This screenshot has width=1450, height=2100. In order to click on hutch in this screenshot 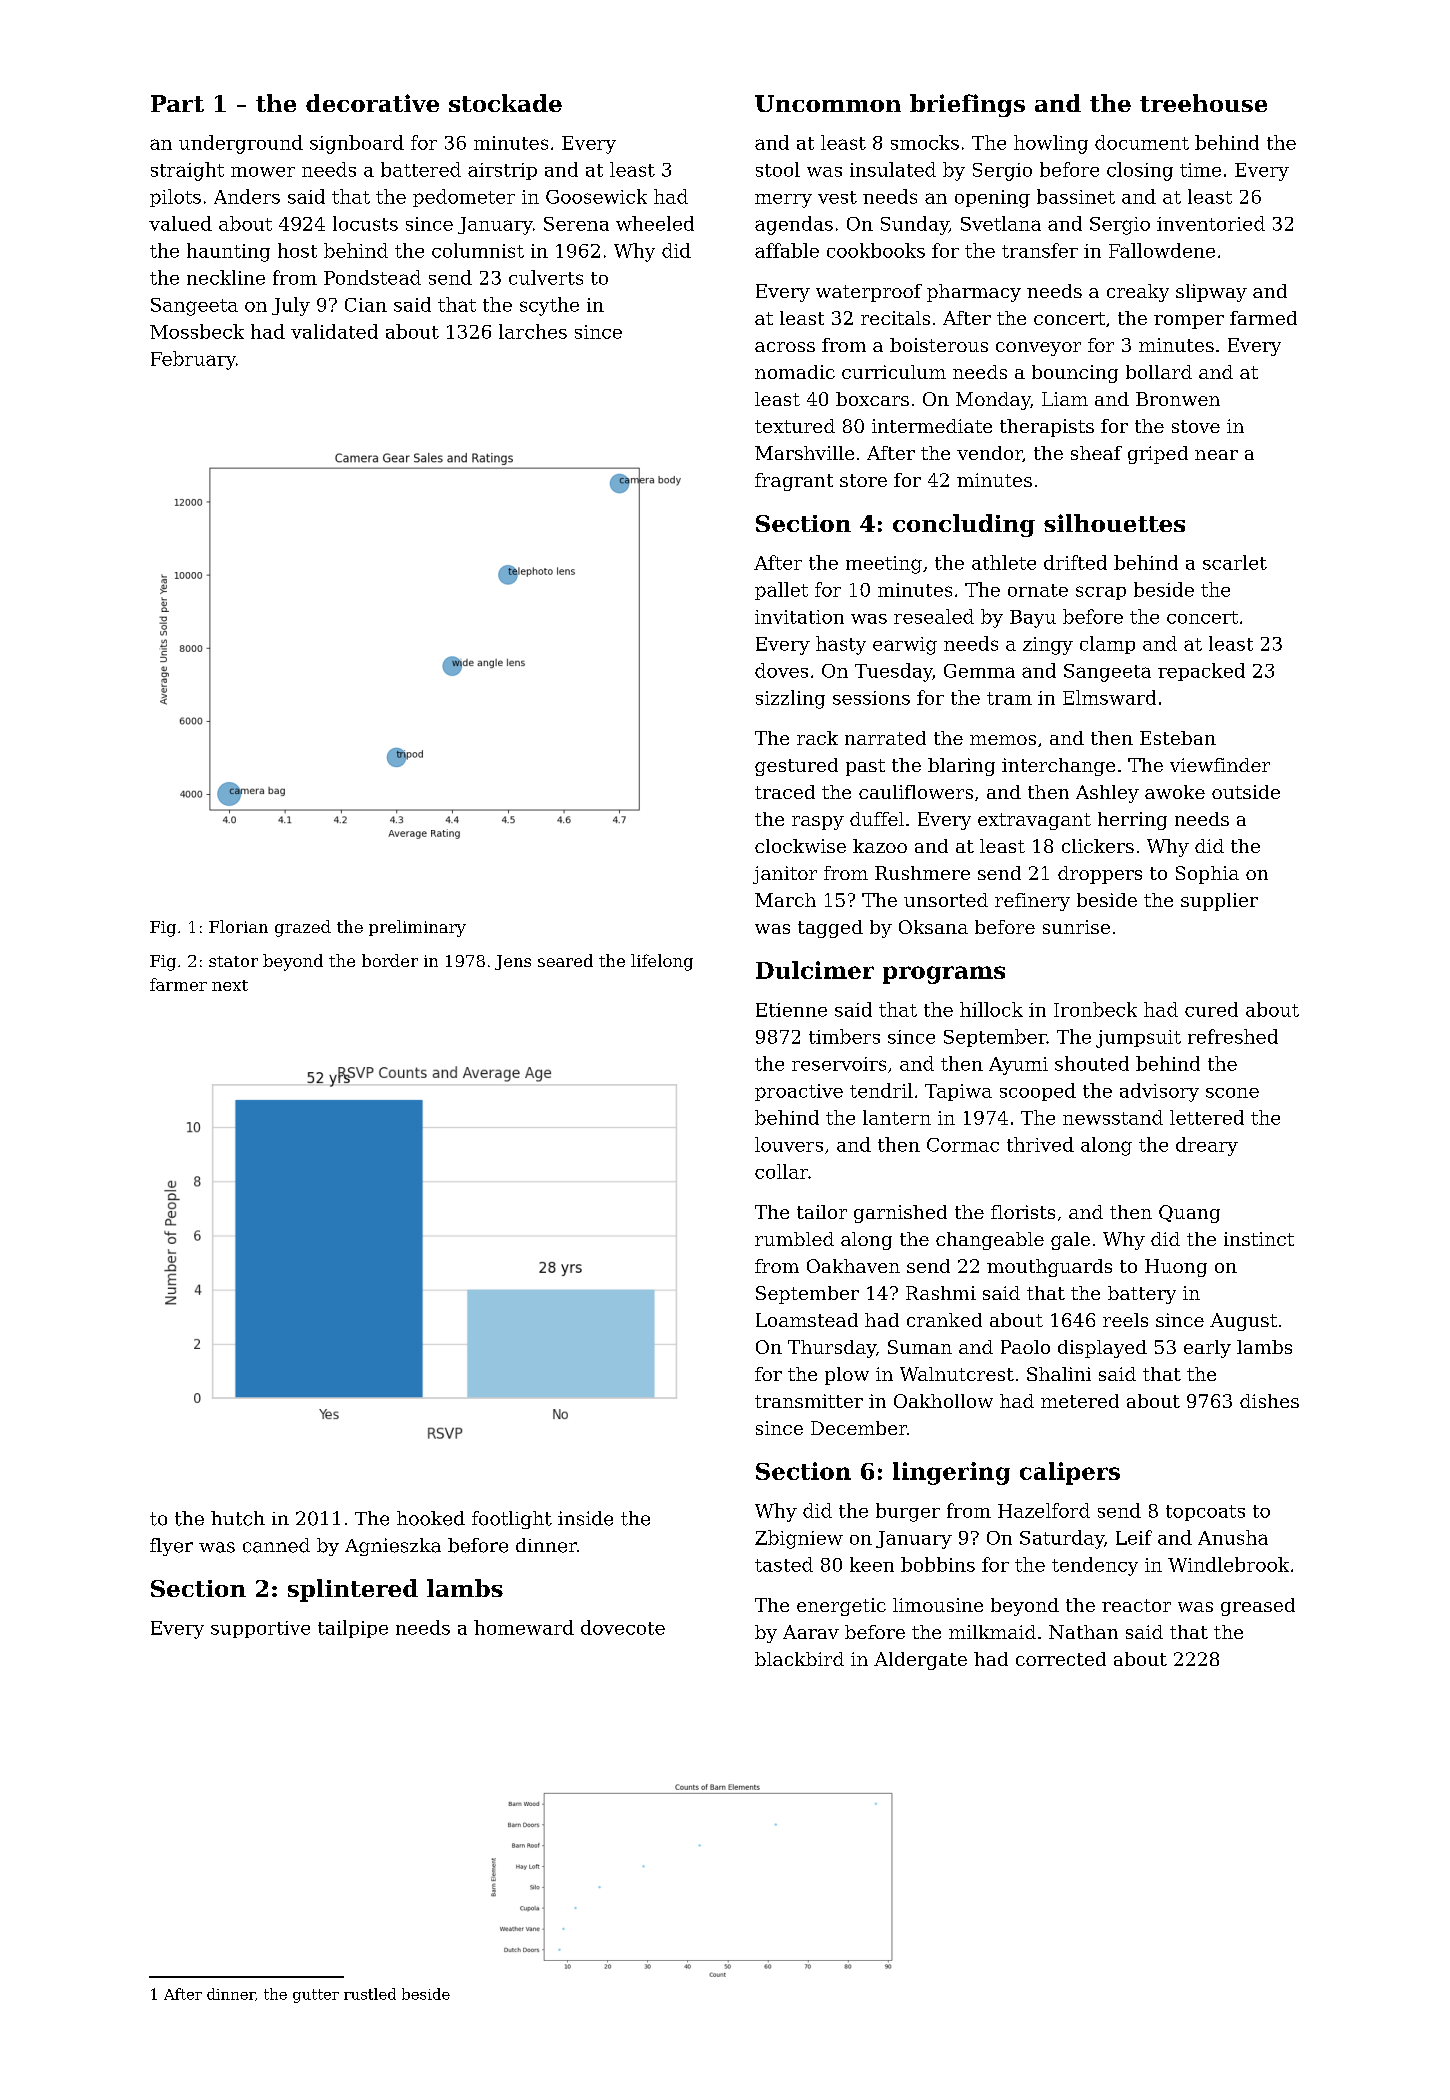, I will do `click(238, 1518)`.
